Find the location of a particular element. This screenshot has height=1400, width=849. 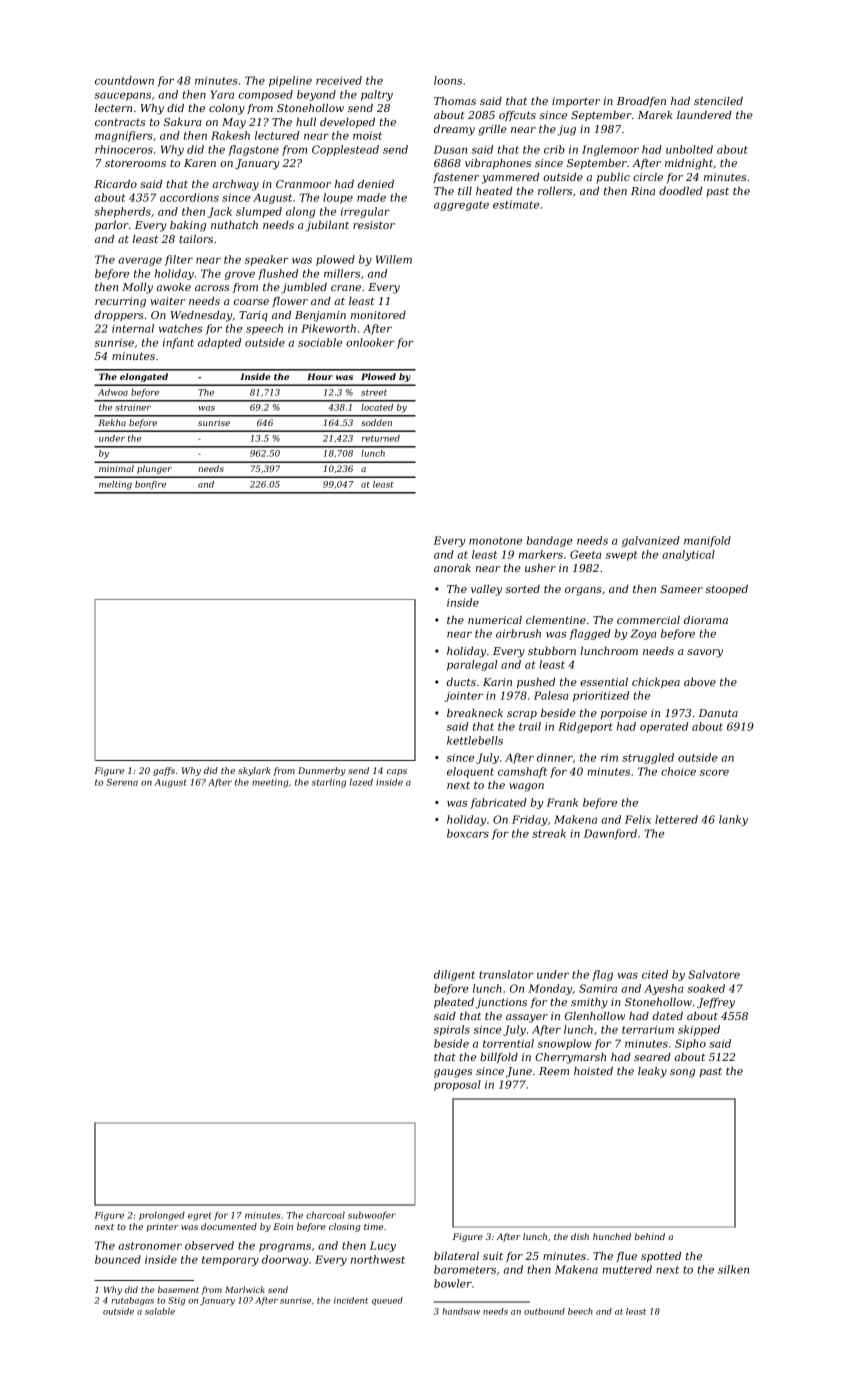

Jeffrey is located at coordinates (716, 1003).
